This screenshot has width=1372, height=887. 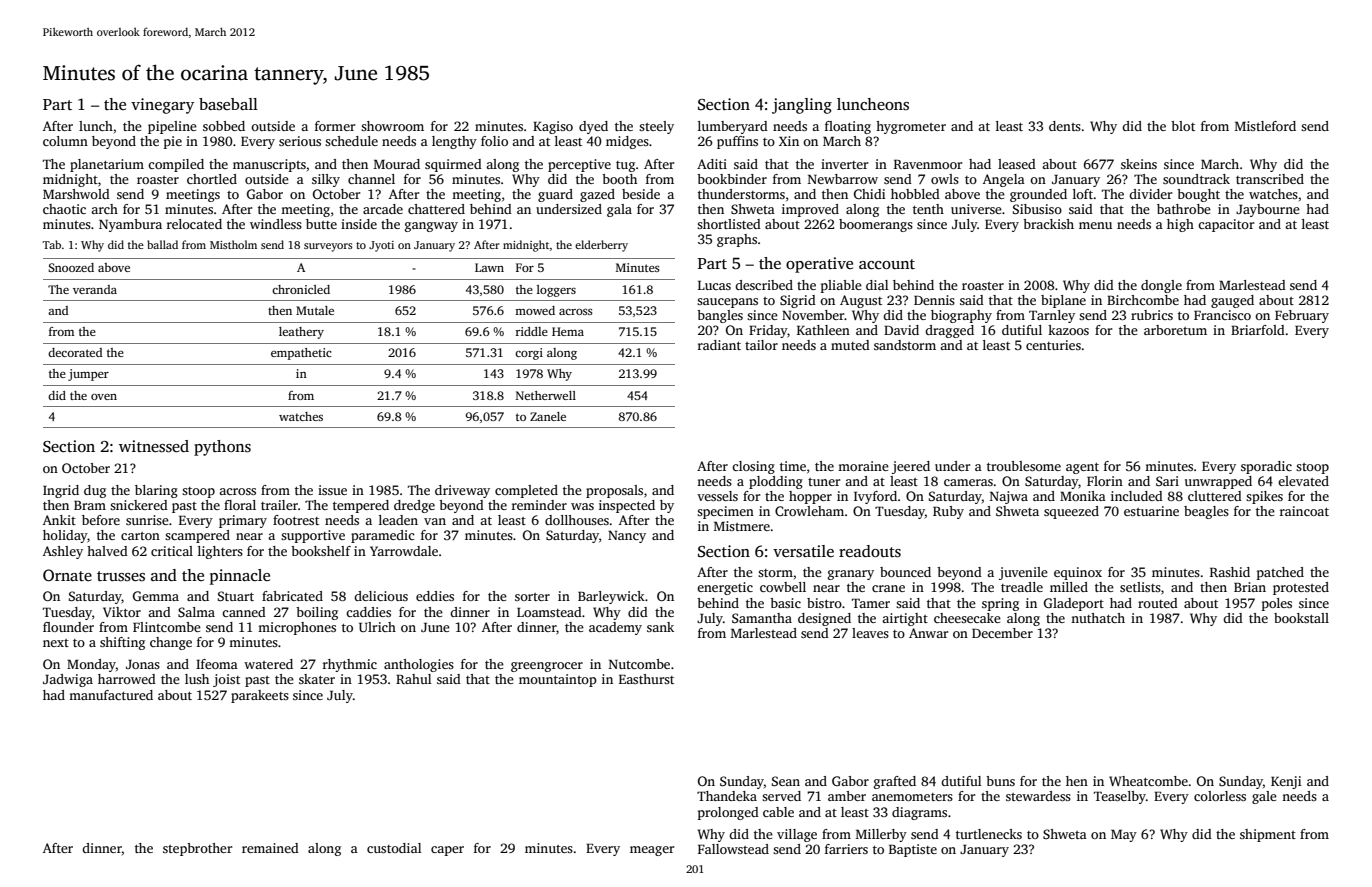 I want to click on crane, so click(x=888, y=588).
